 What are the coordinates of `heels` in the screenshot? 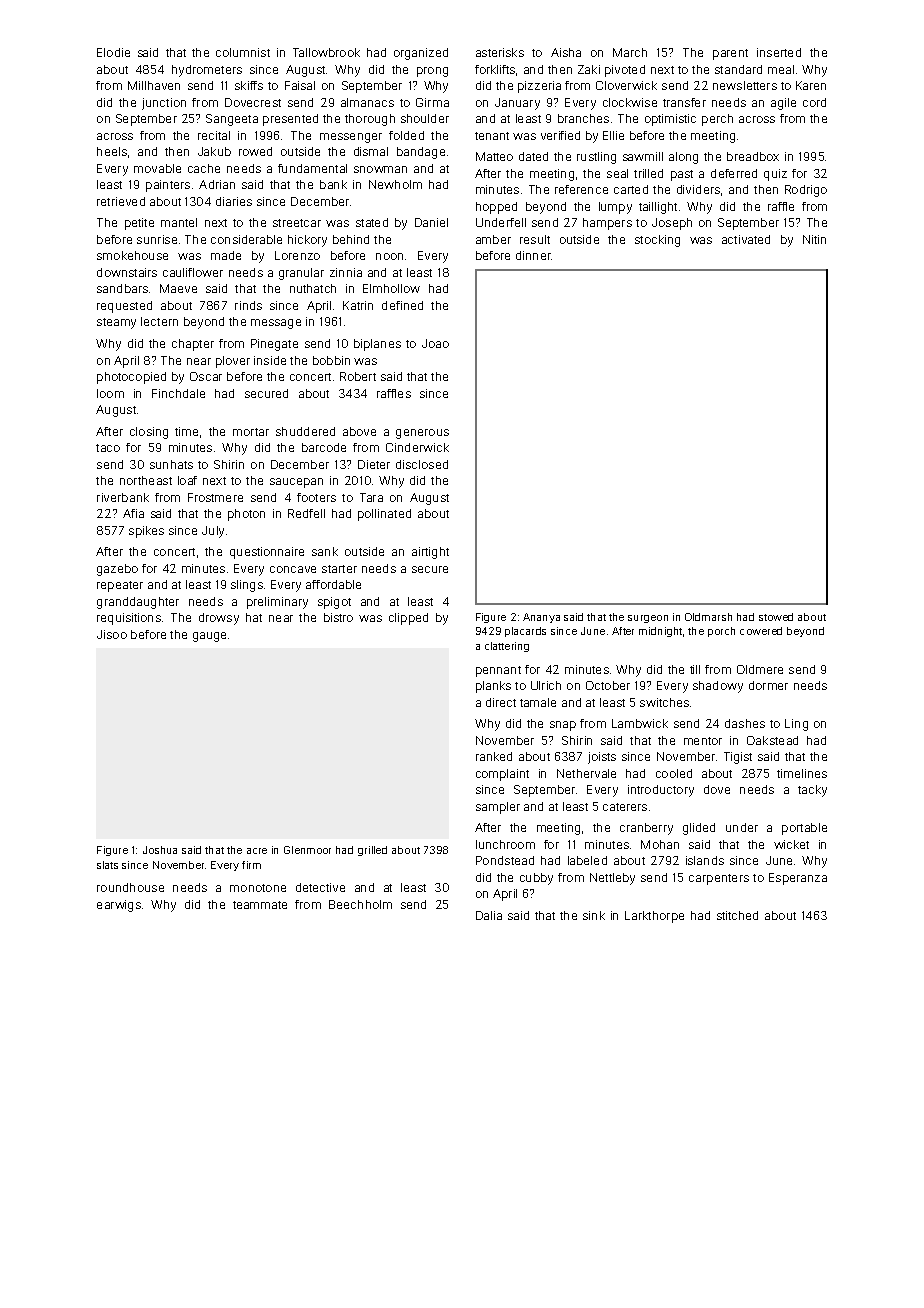 It's located at (112, 151).
